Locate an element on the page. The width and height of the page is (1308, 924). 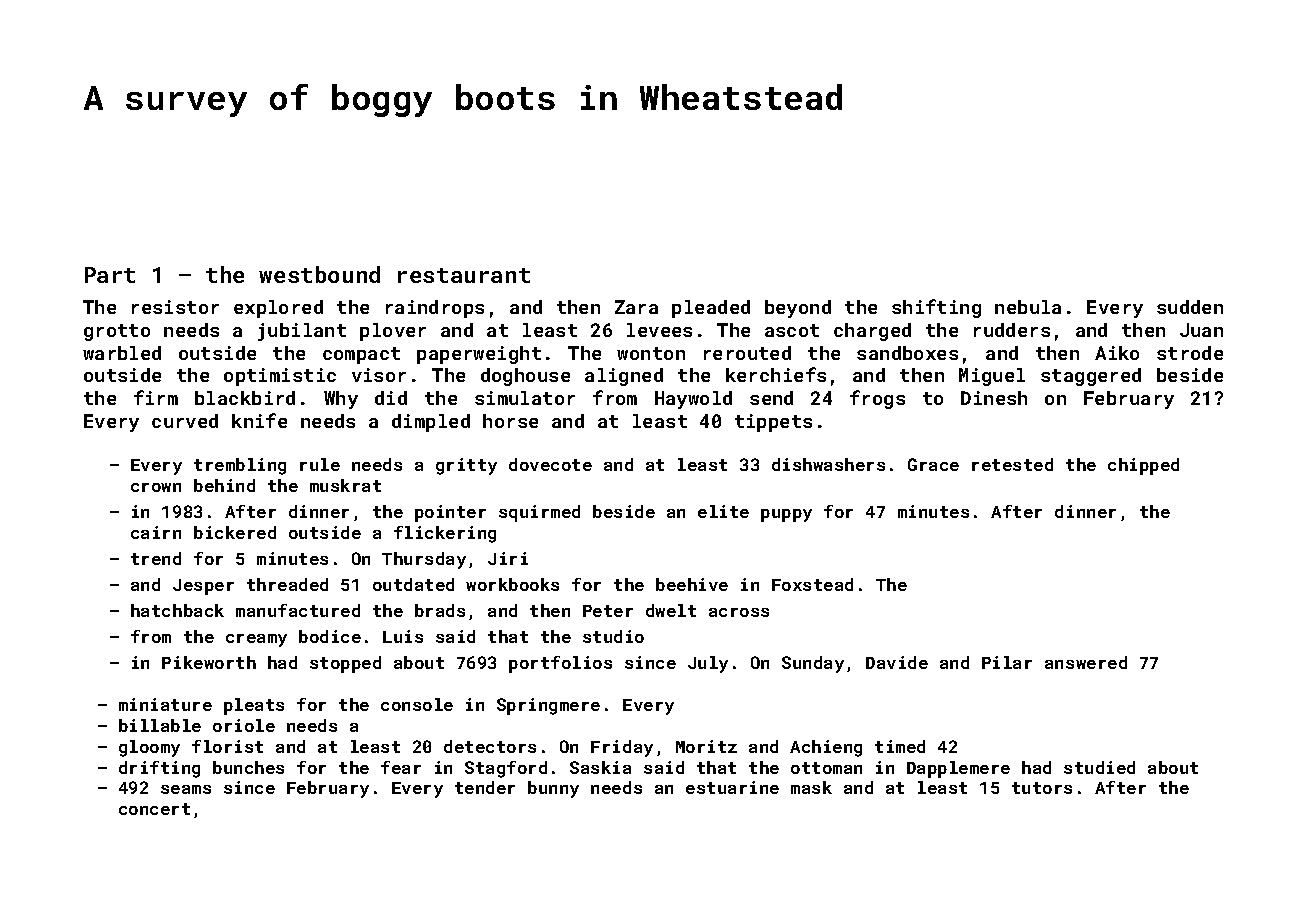
bickered is located at coordinates (235, 532).
